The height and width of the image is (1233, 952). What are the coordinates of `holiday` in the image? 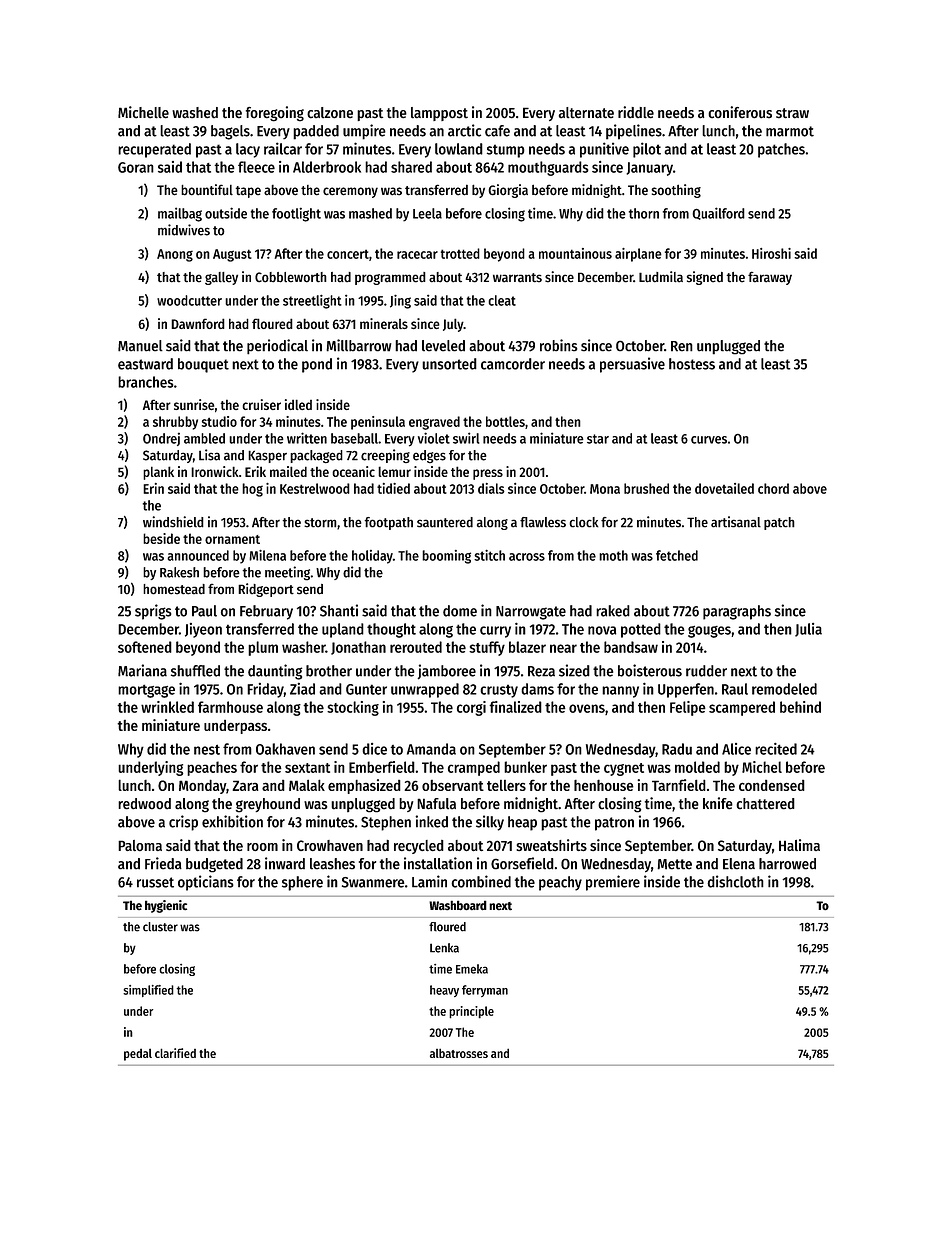 It's located at (372, 557).
